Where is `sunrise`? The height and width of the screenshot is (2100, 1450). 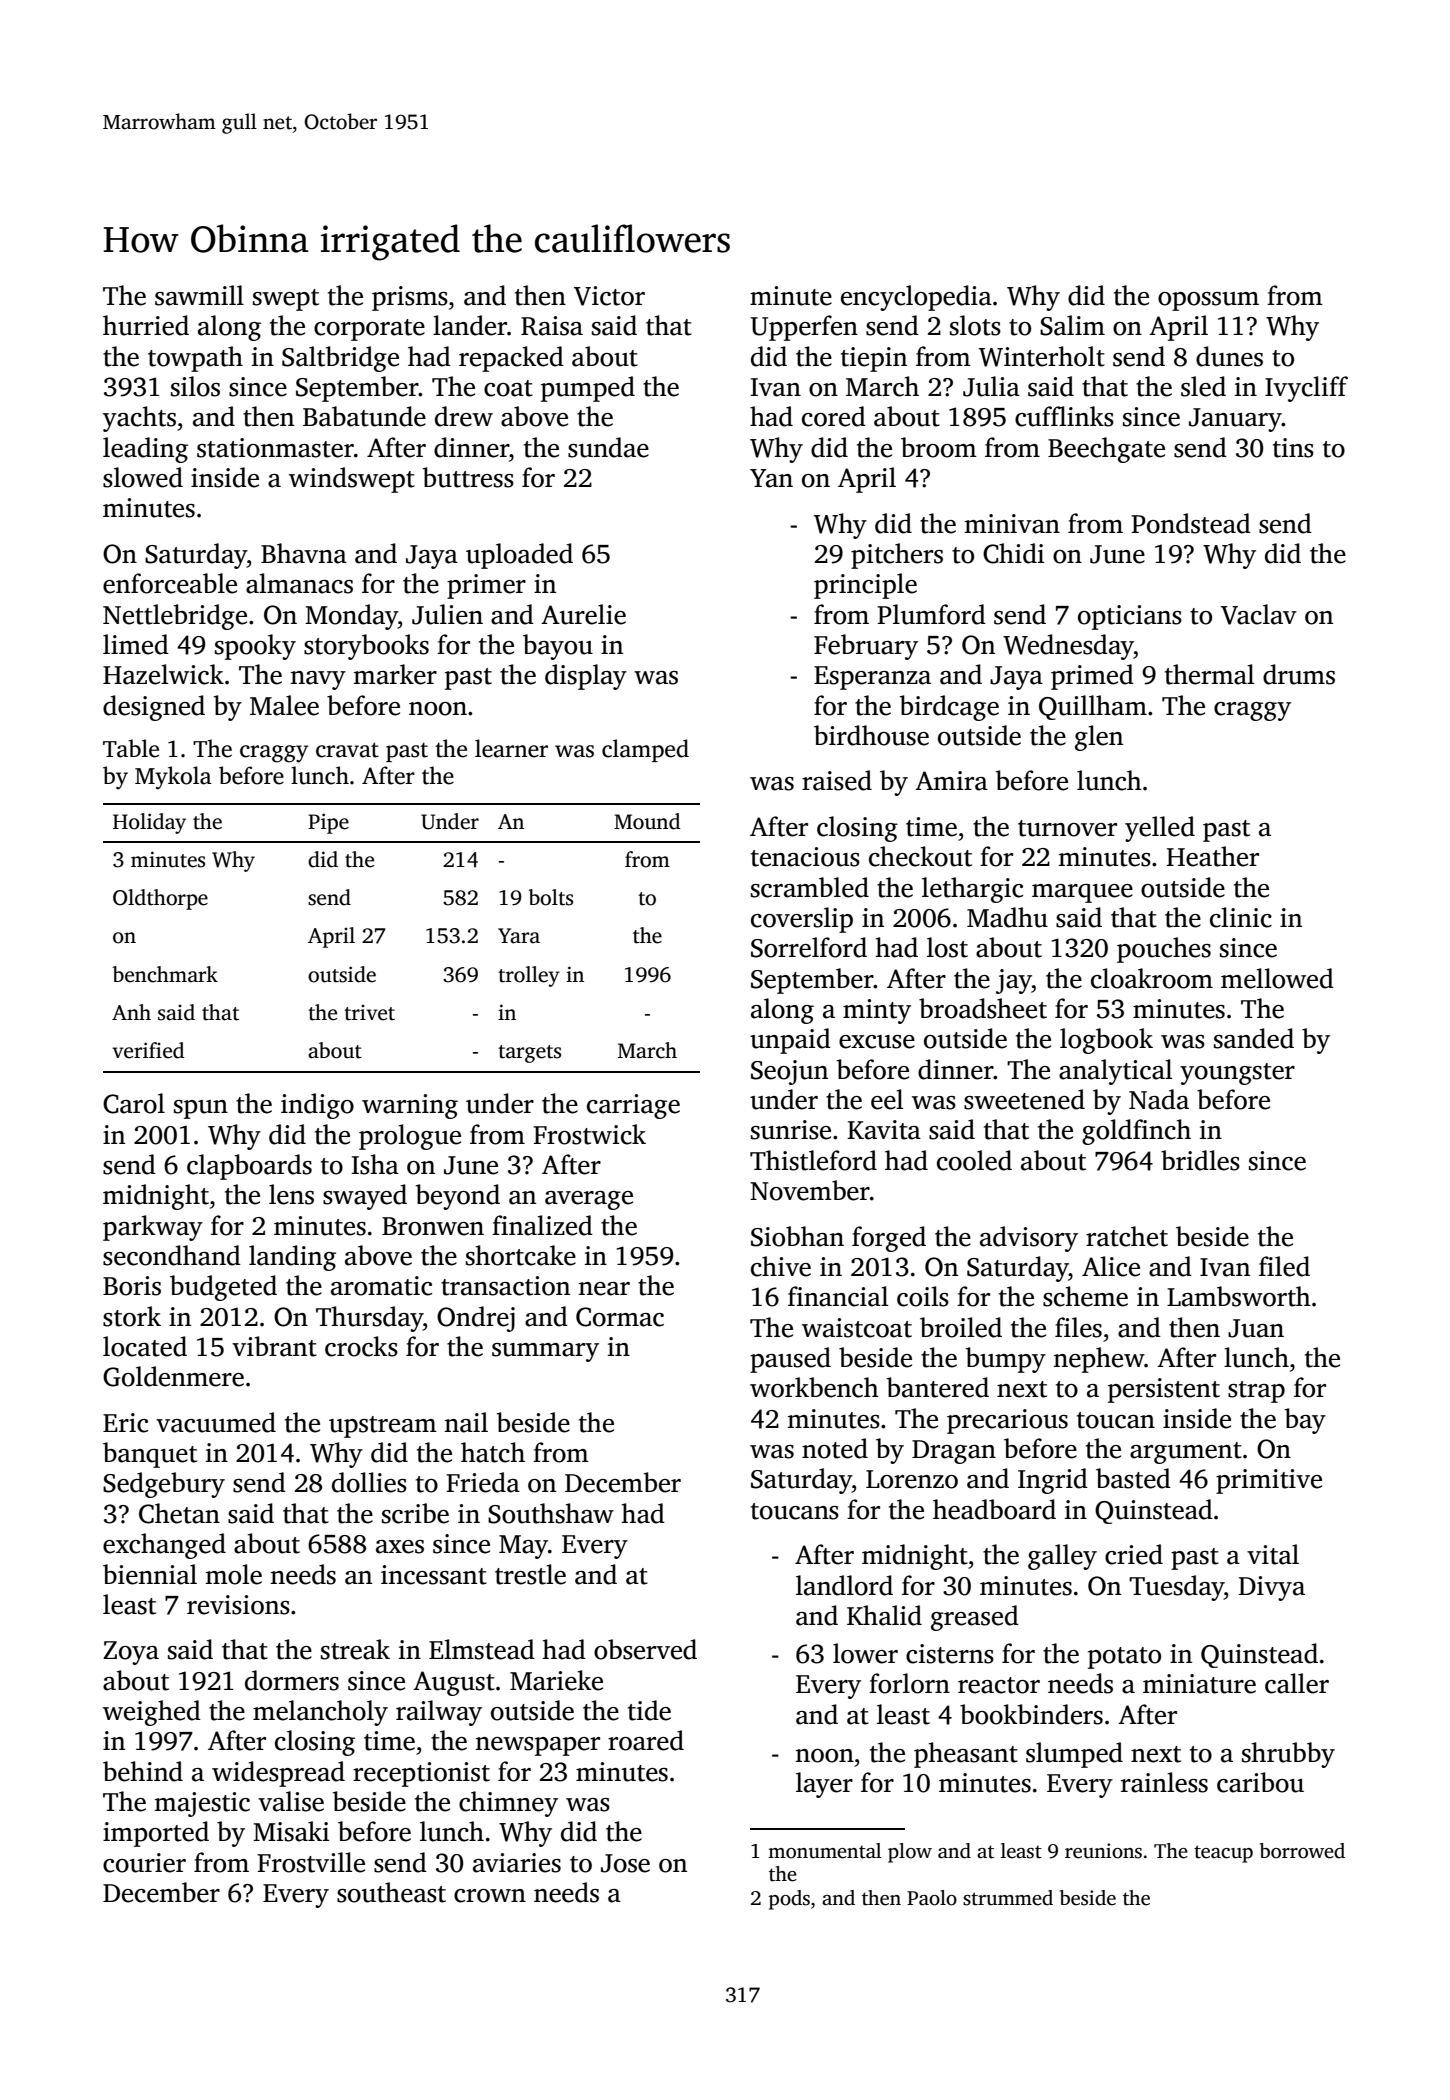
sunrise is located at coordinates (791, 1130).
